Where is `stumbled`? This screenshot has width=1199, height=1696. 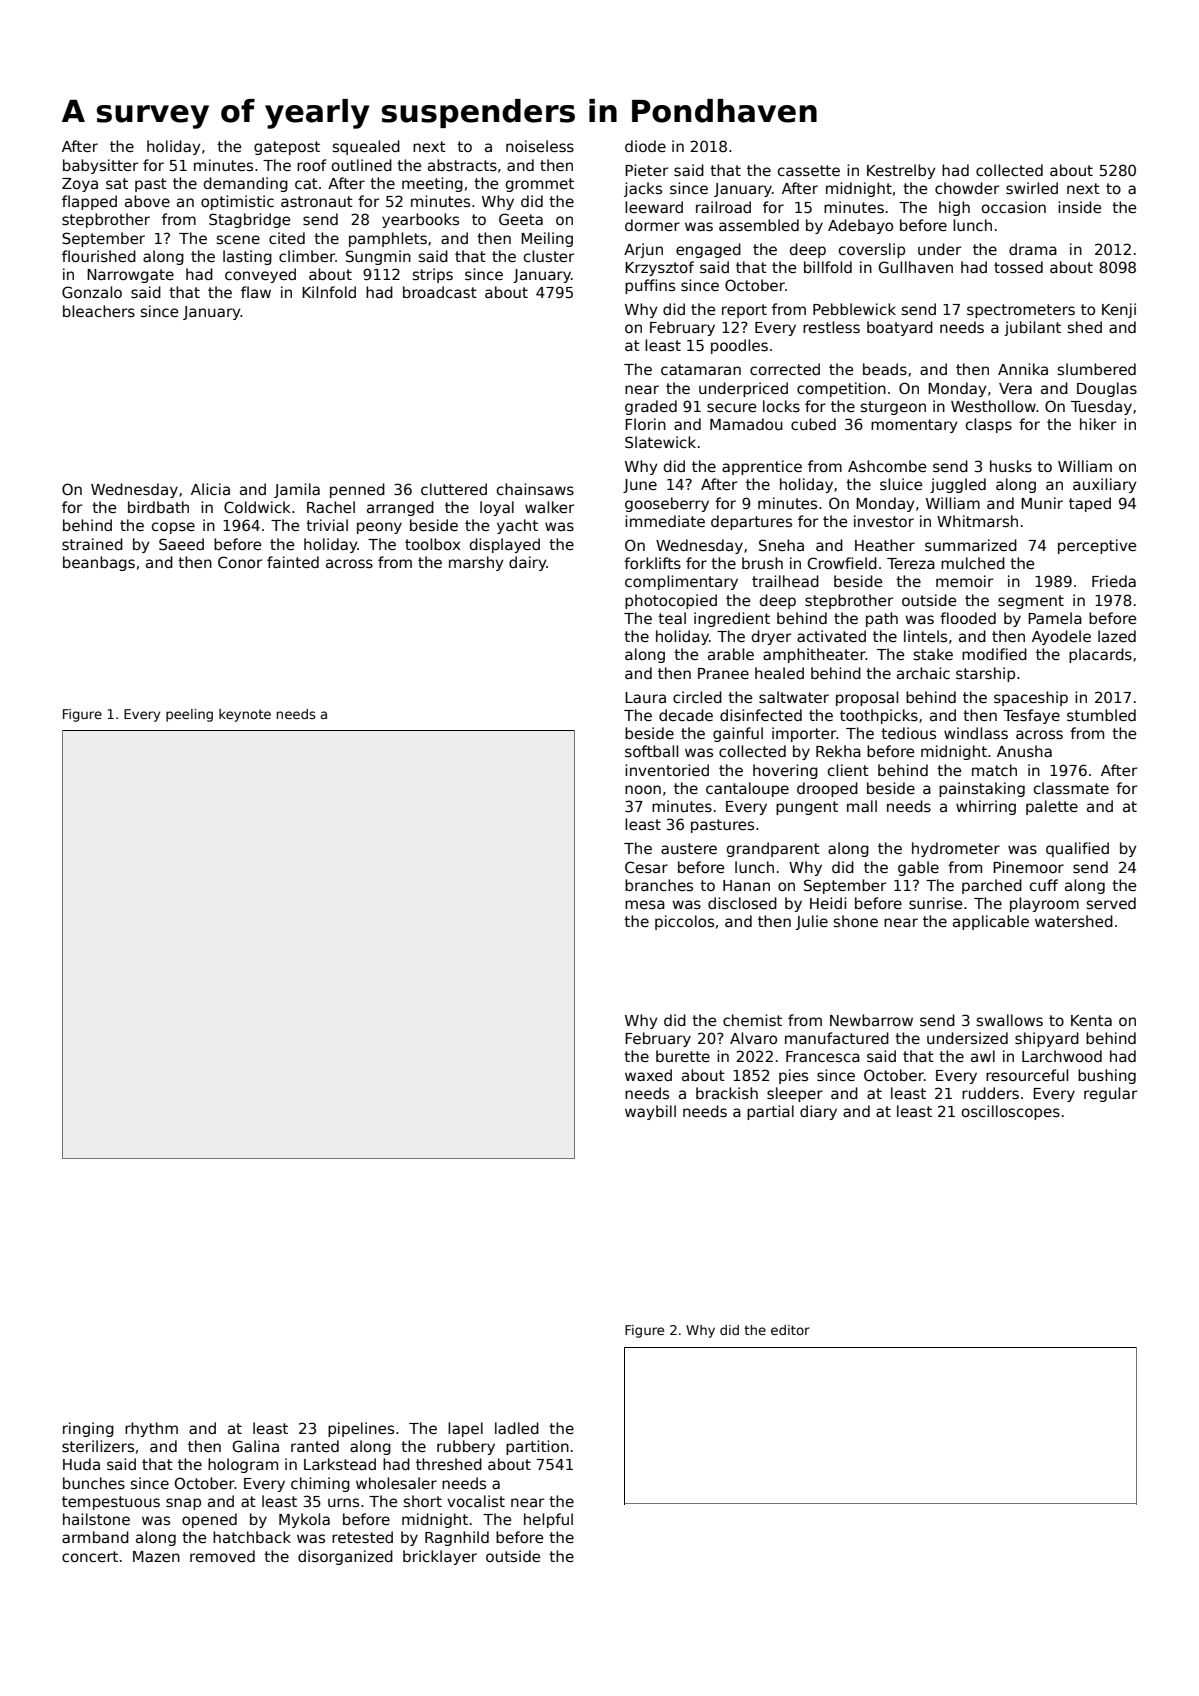 stumbled is located at coordinates (1101, 715).
